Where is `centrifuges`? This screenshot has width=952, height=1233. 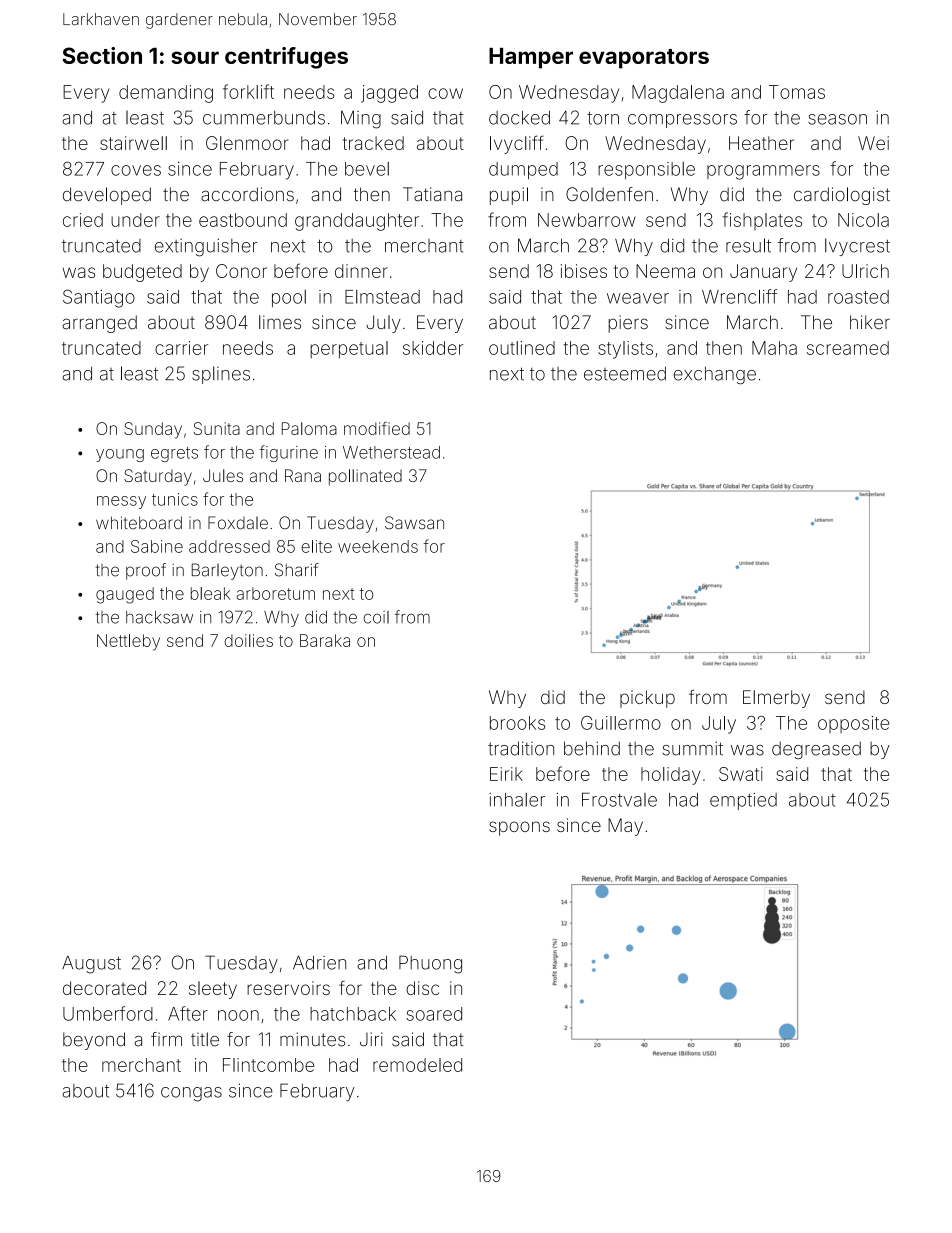
centrifuges is located at coordinates (286, 58).
